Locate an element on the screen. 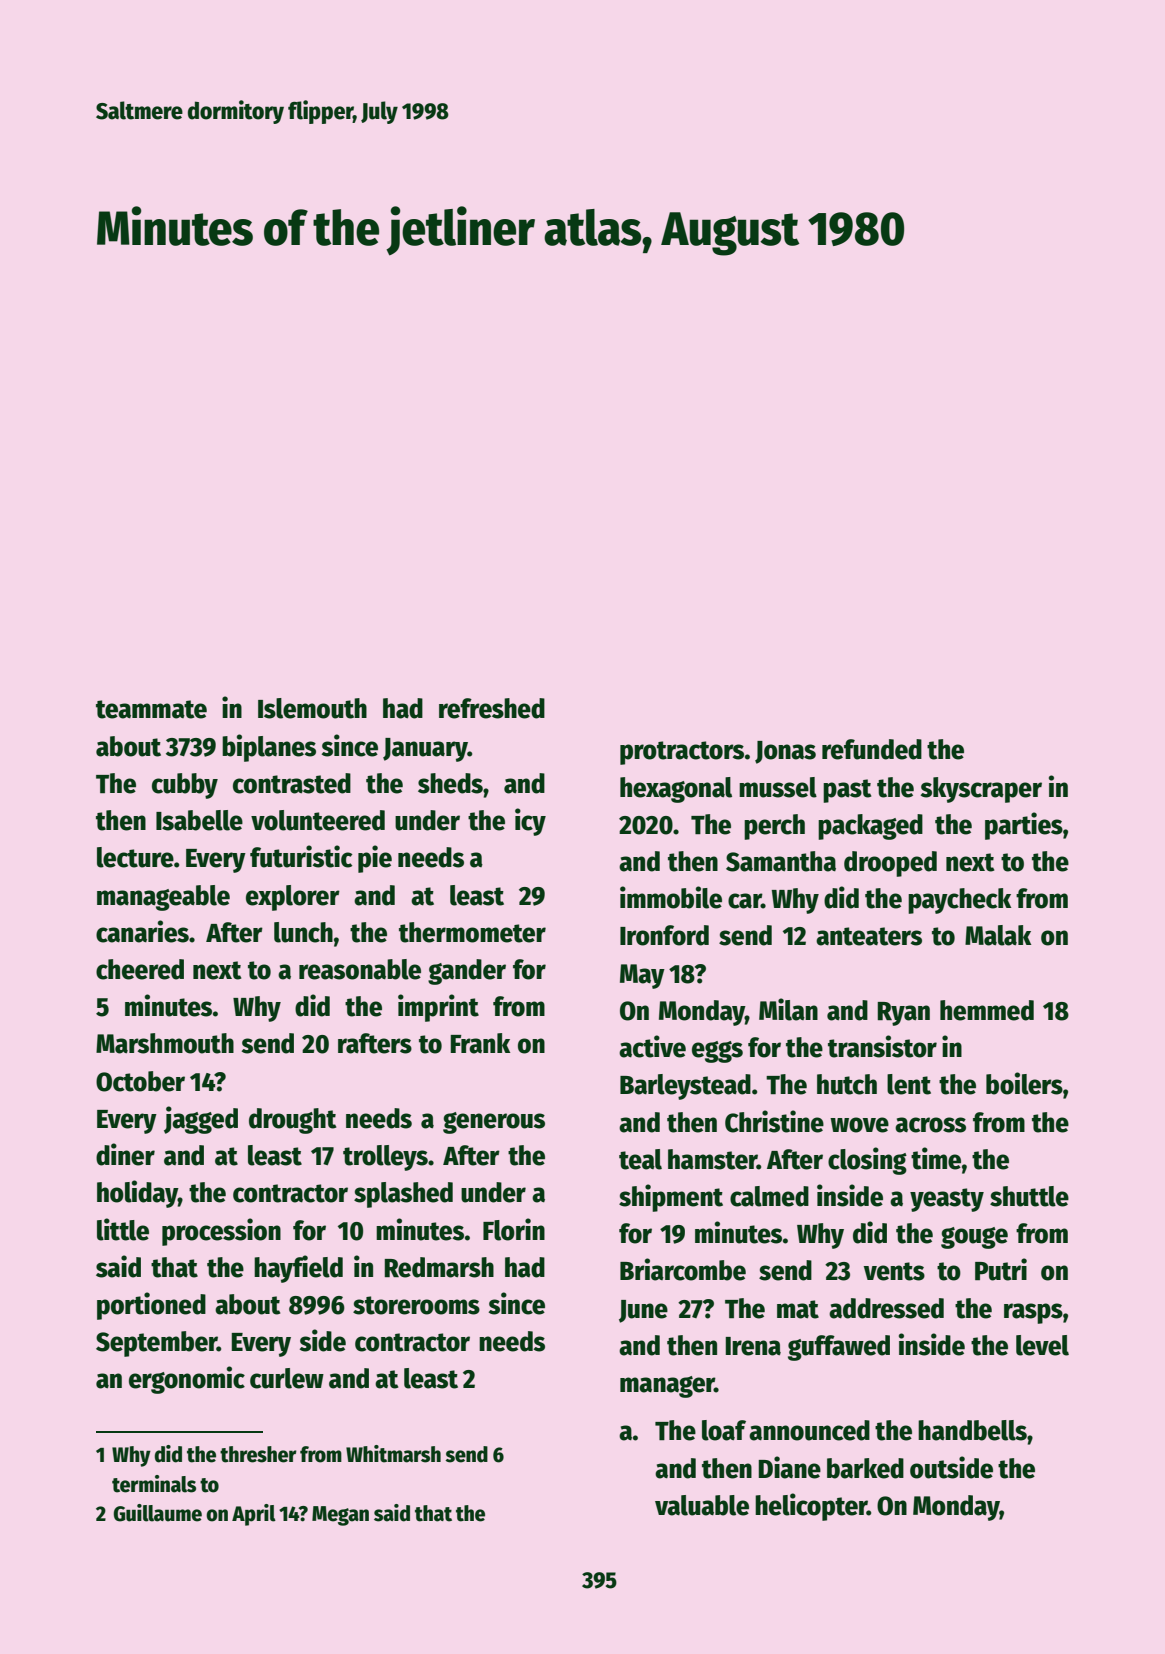 The image size is (1165, 1654). April is located at coordinates (254, 1515).
